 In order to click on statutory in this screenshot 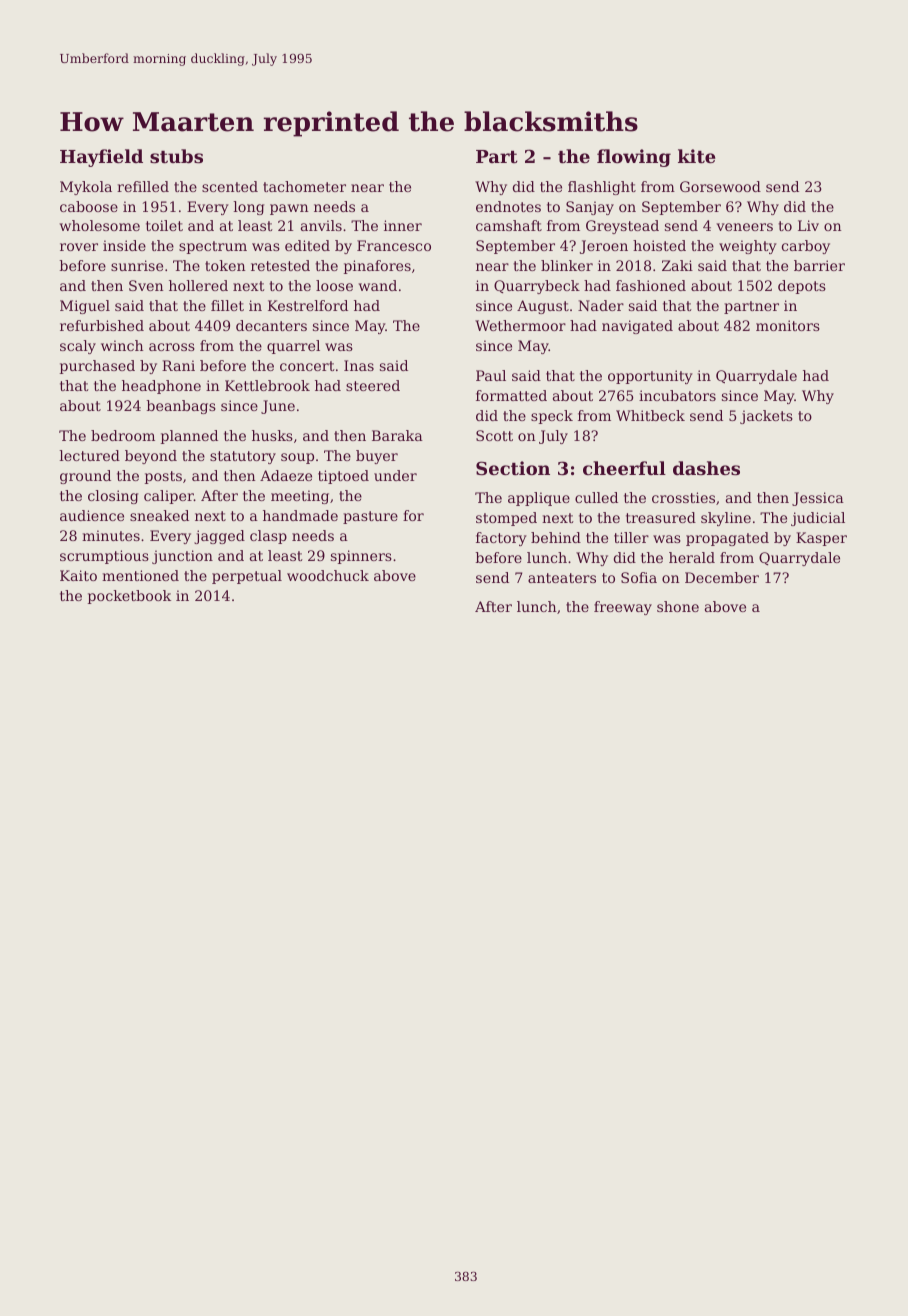, I will do `click(243, 457)`.
